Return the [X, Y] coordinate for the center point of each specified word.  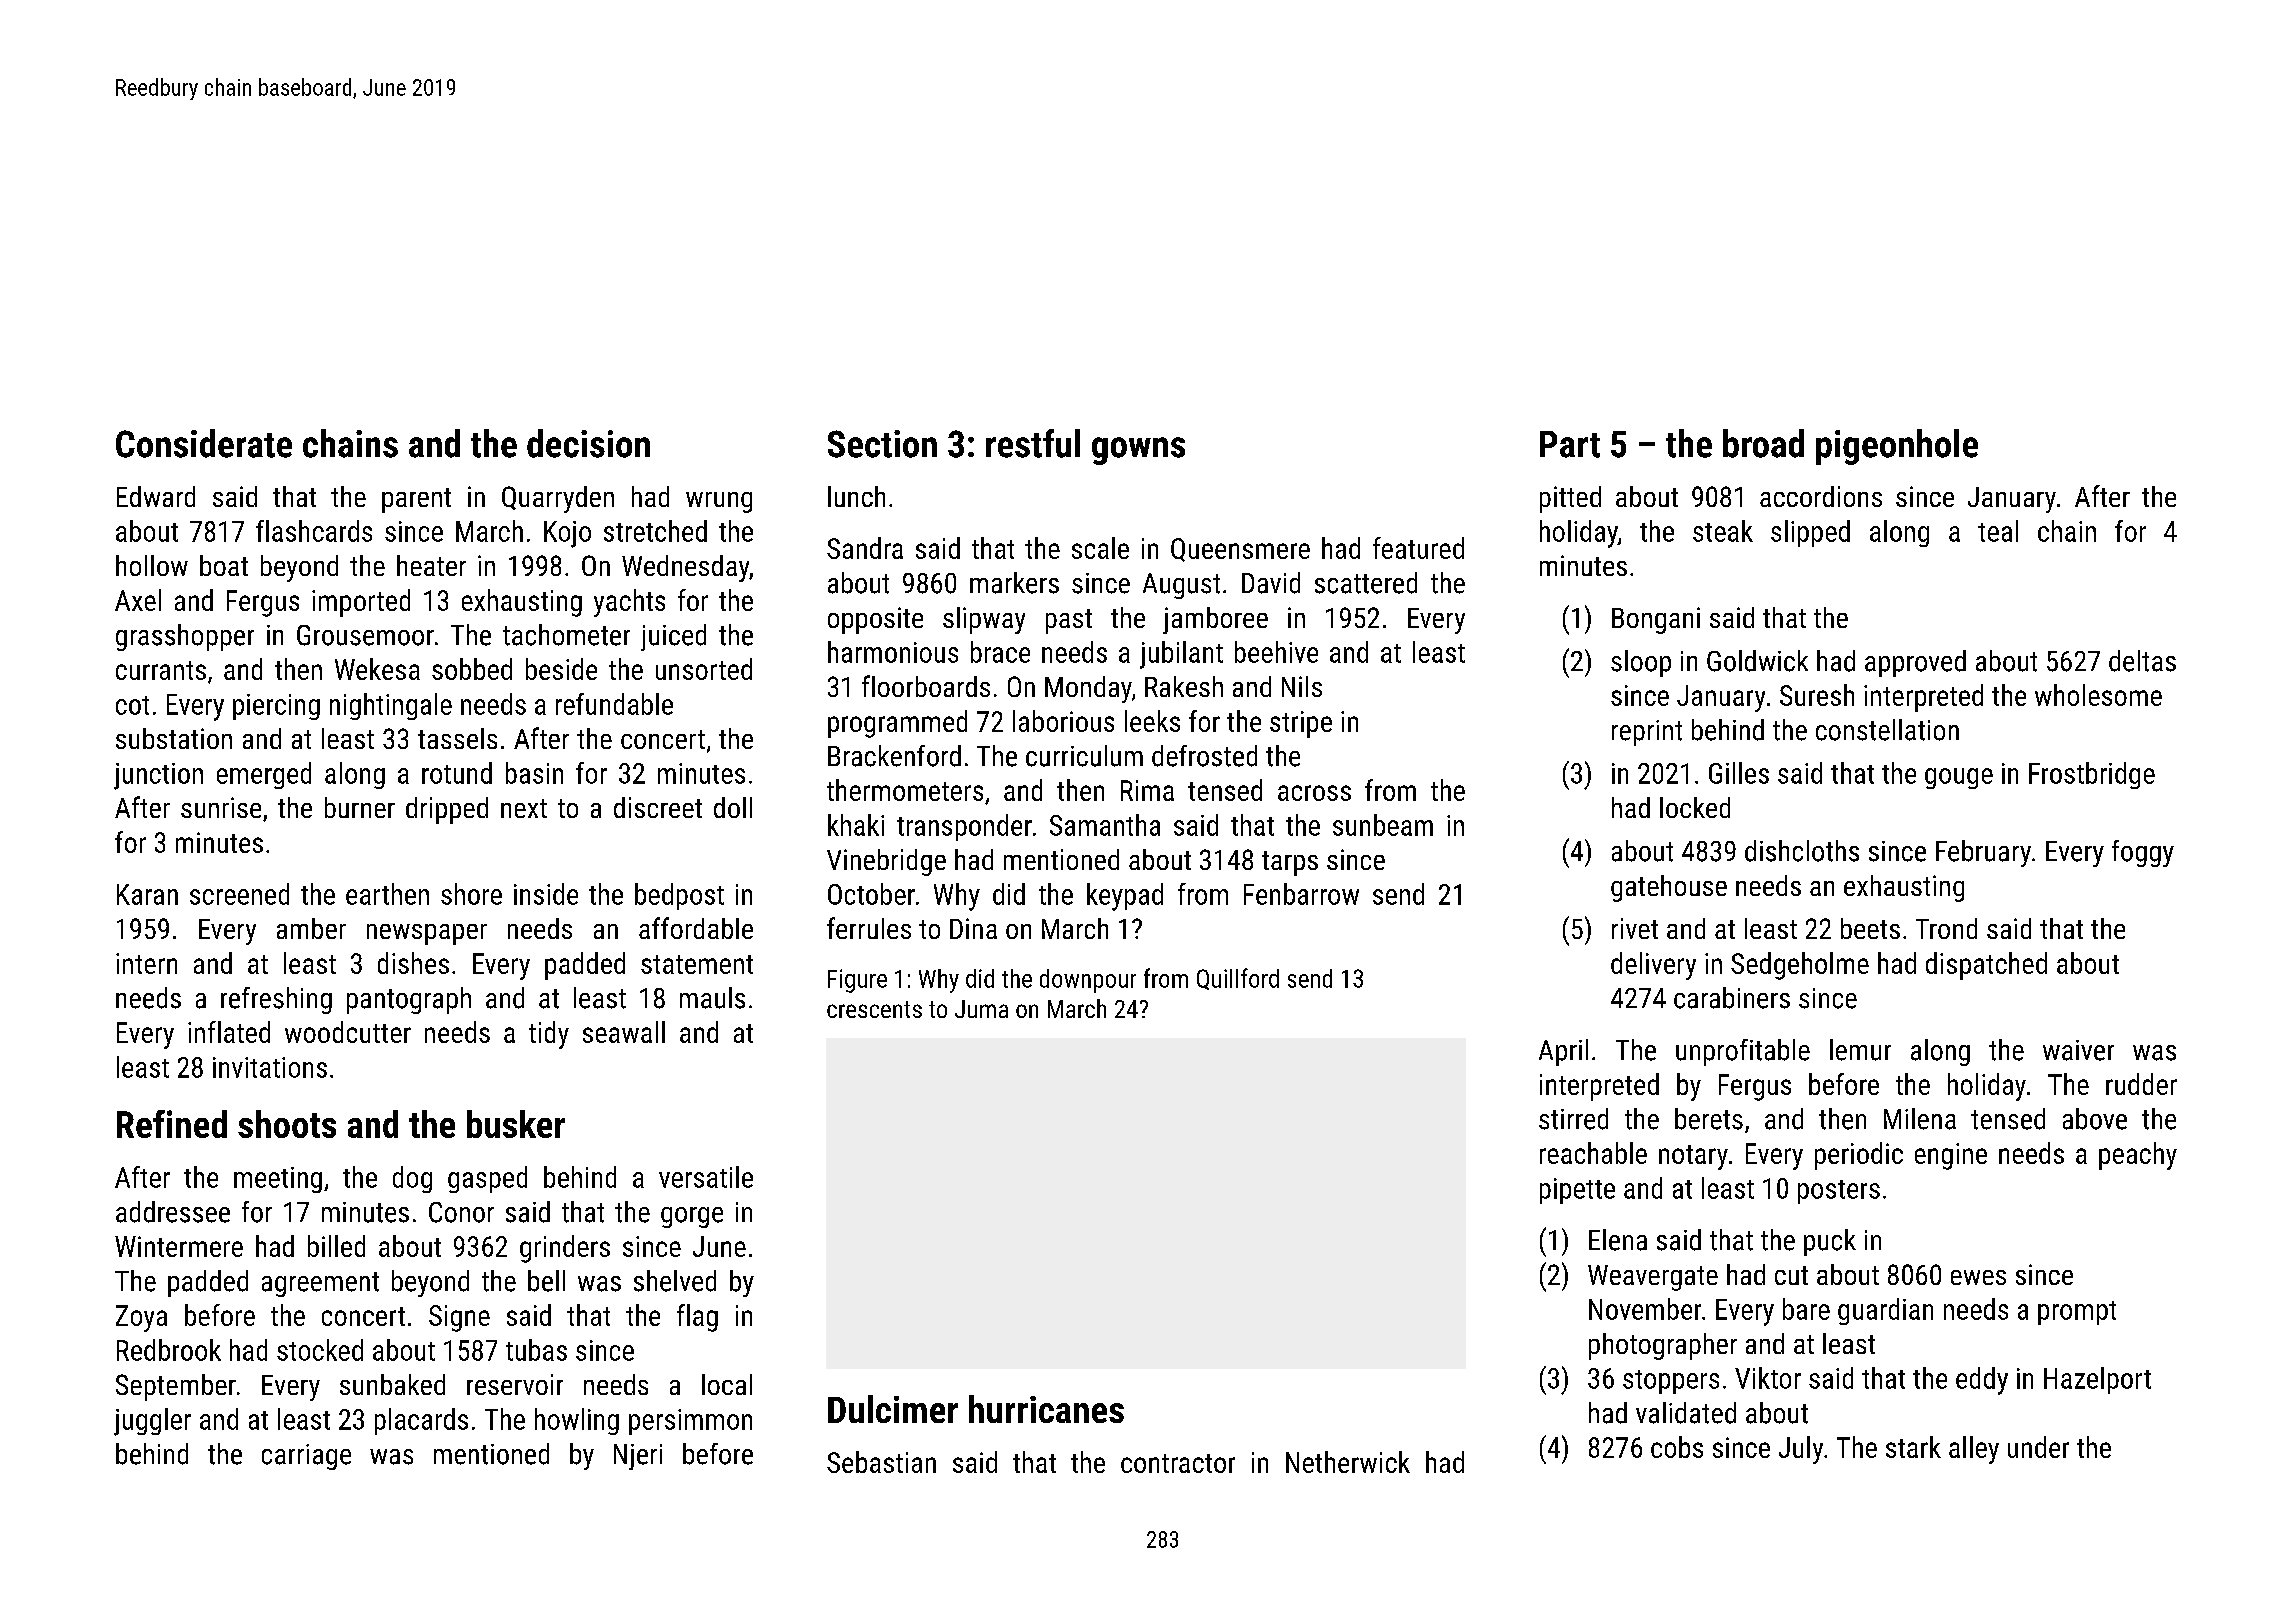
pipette [1577, 1191]
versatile [706, 1177]
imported [361, 603]
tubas [536, 1350]
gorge [692, 1217]
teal [1998, 531]
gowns [1138, 451]
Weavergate [1653, 1278]
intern [146, 963]
